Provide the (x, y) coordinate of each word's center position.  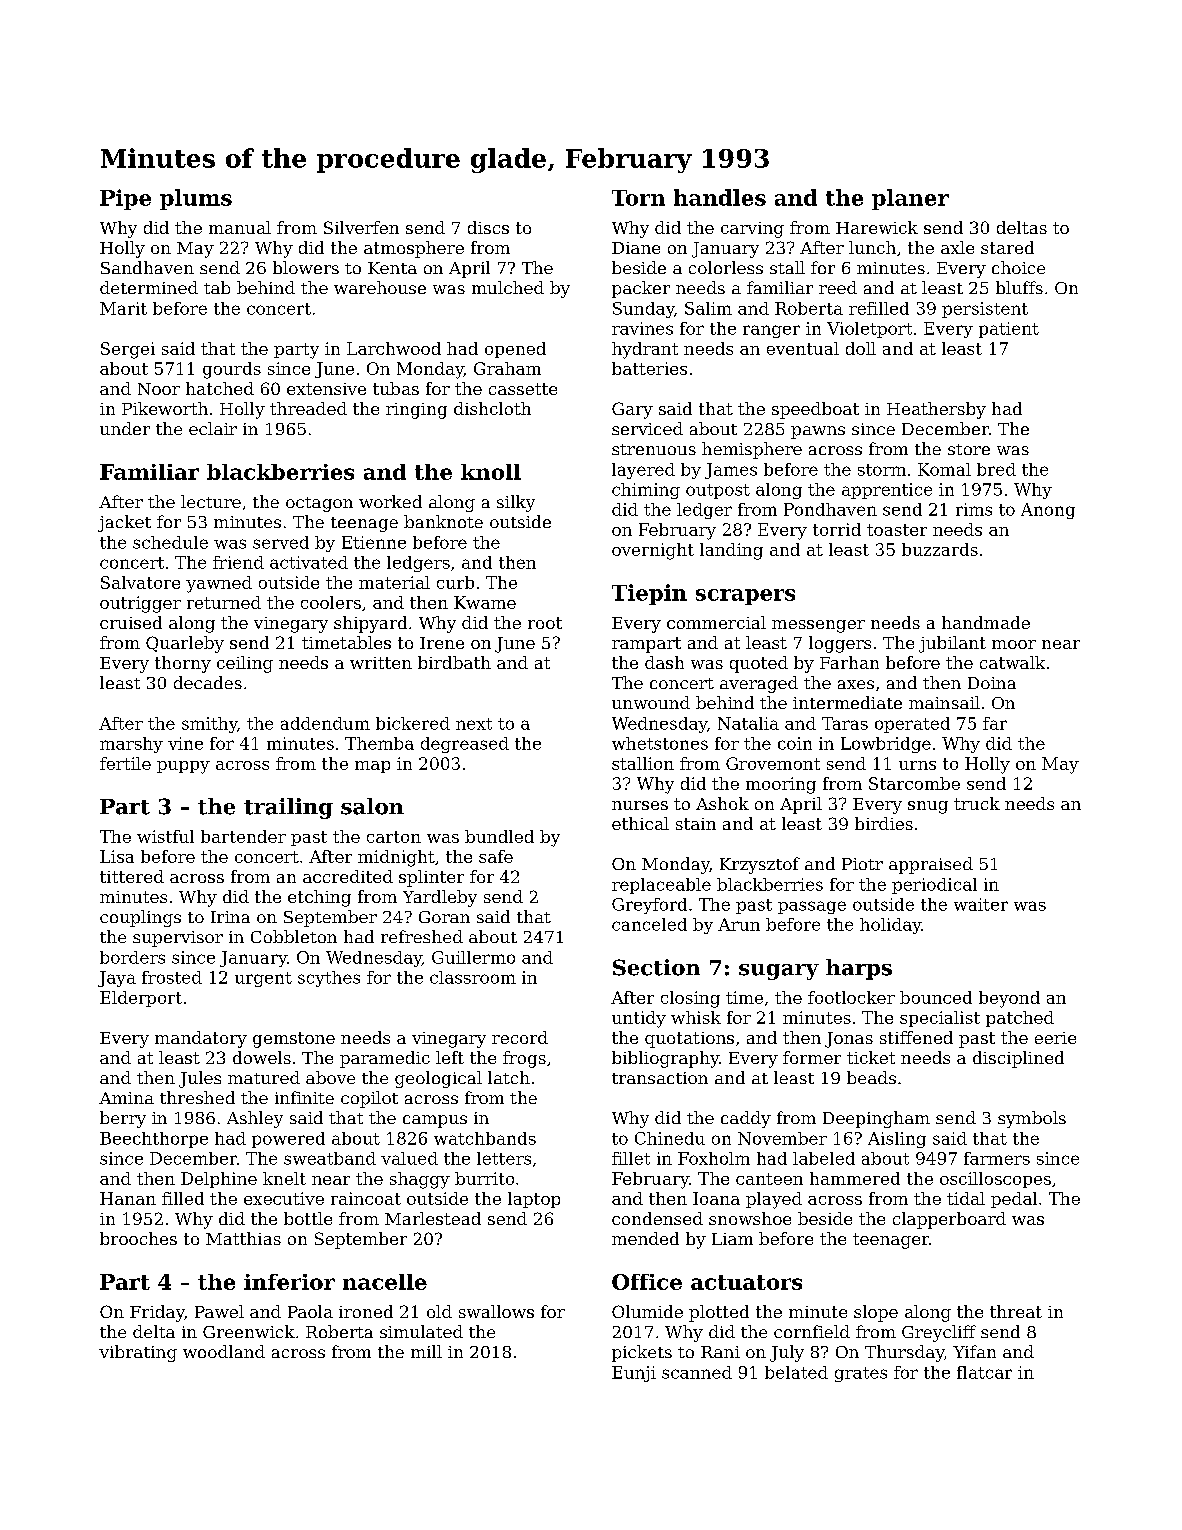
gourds (232, 370)
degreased (465, 745)
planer (910, 199)
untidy (639, 1019)
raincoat (366, 1198)
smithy (209, 725)
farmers (997, 1158)
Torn (638, 198)
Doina (992, 683)
